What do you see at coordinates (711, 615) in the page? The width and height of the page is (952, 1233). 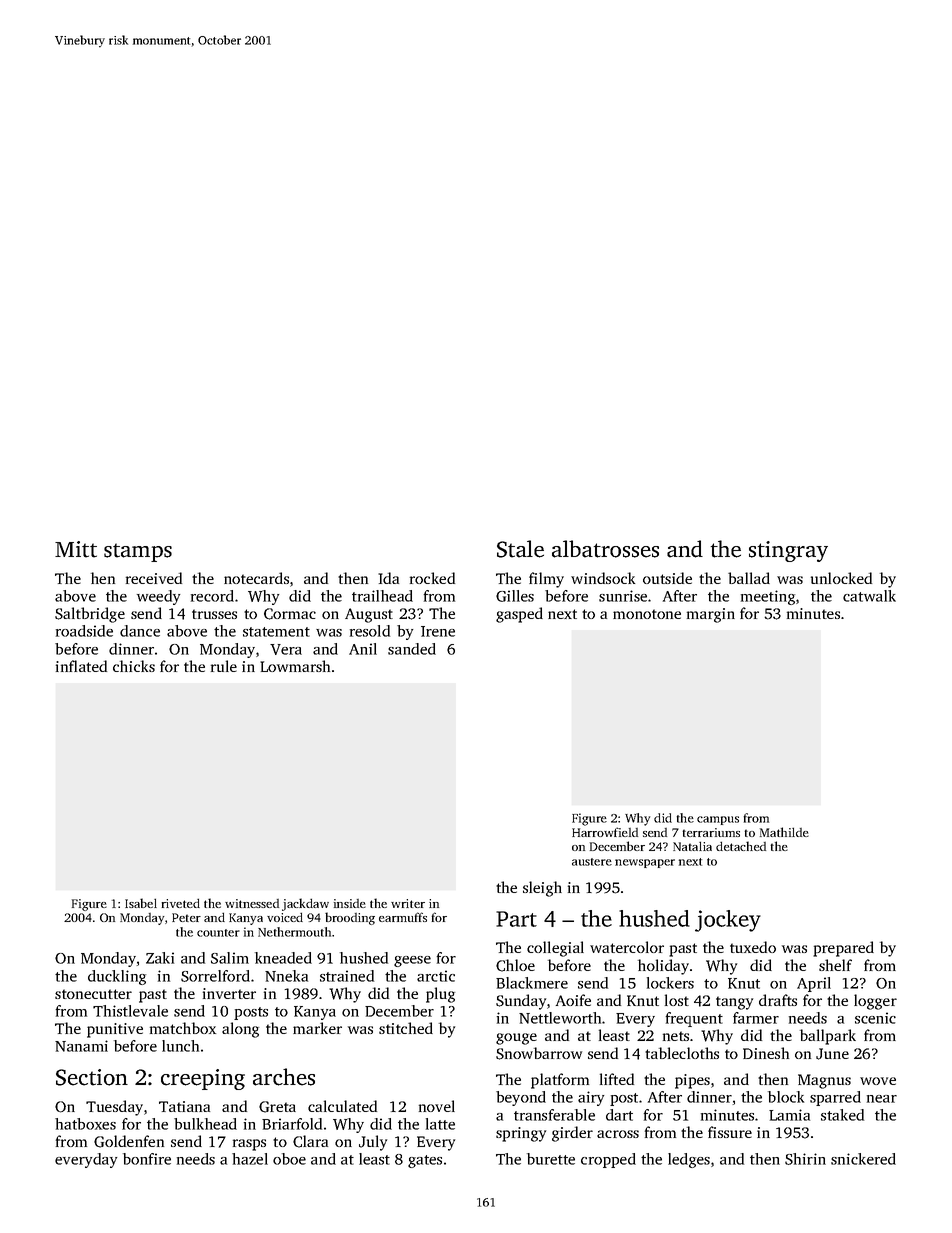 I see `margin` at bounding box center [711, 615].
